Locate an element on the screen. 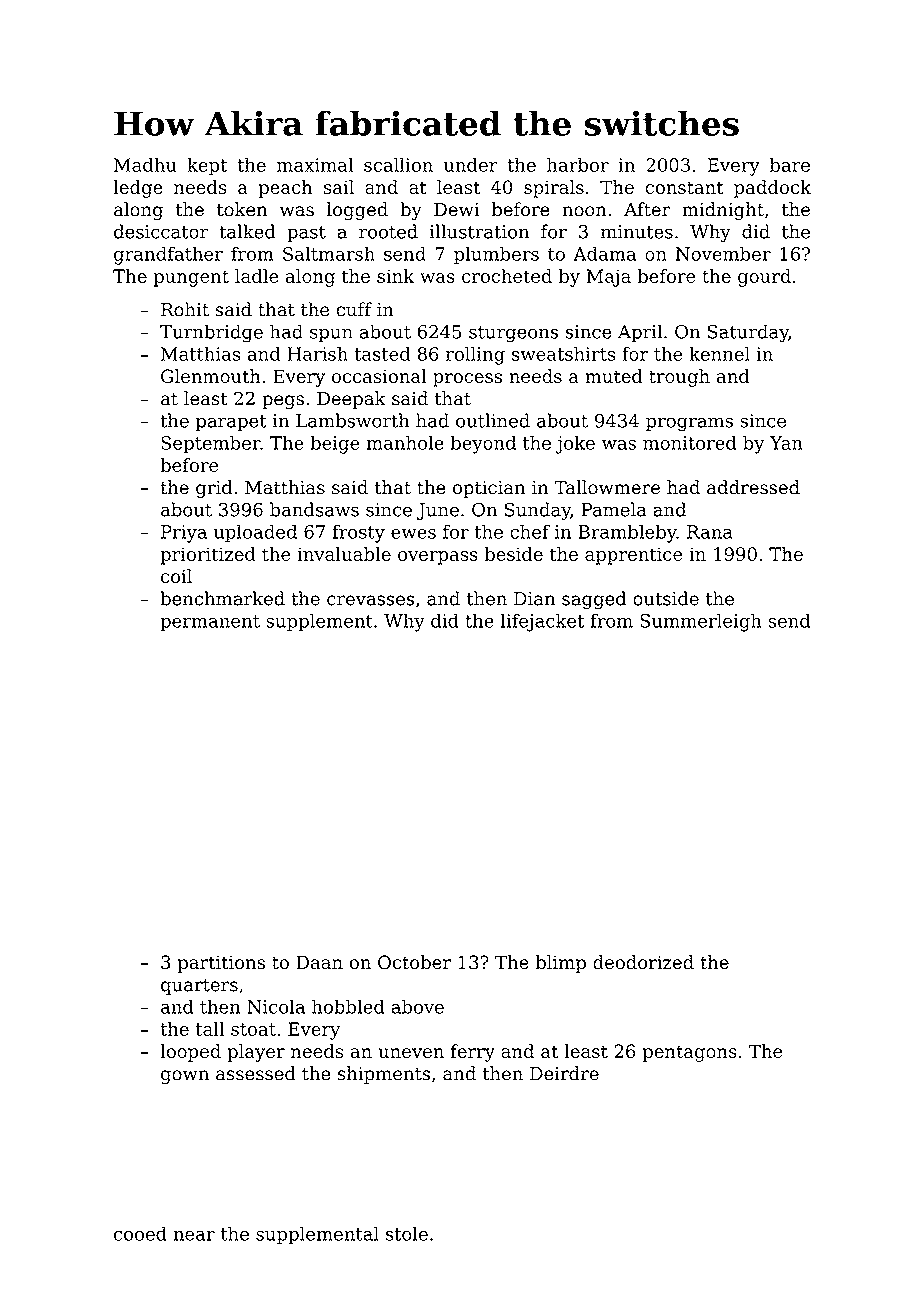  permanent is located at coordinates (210, 623).
